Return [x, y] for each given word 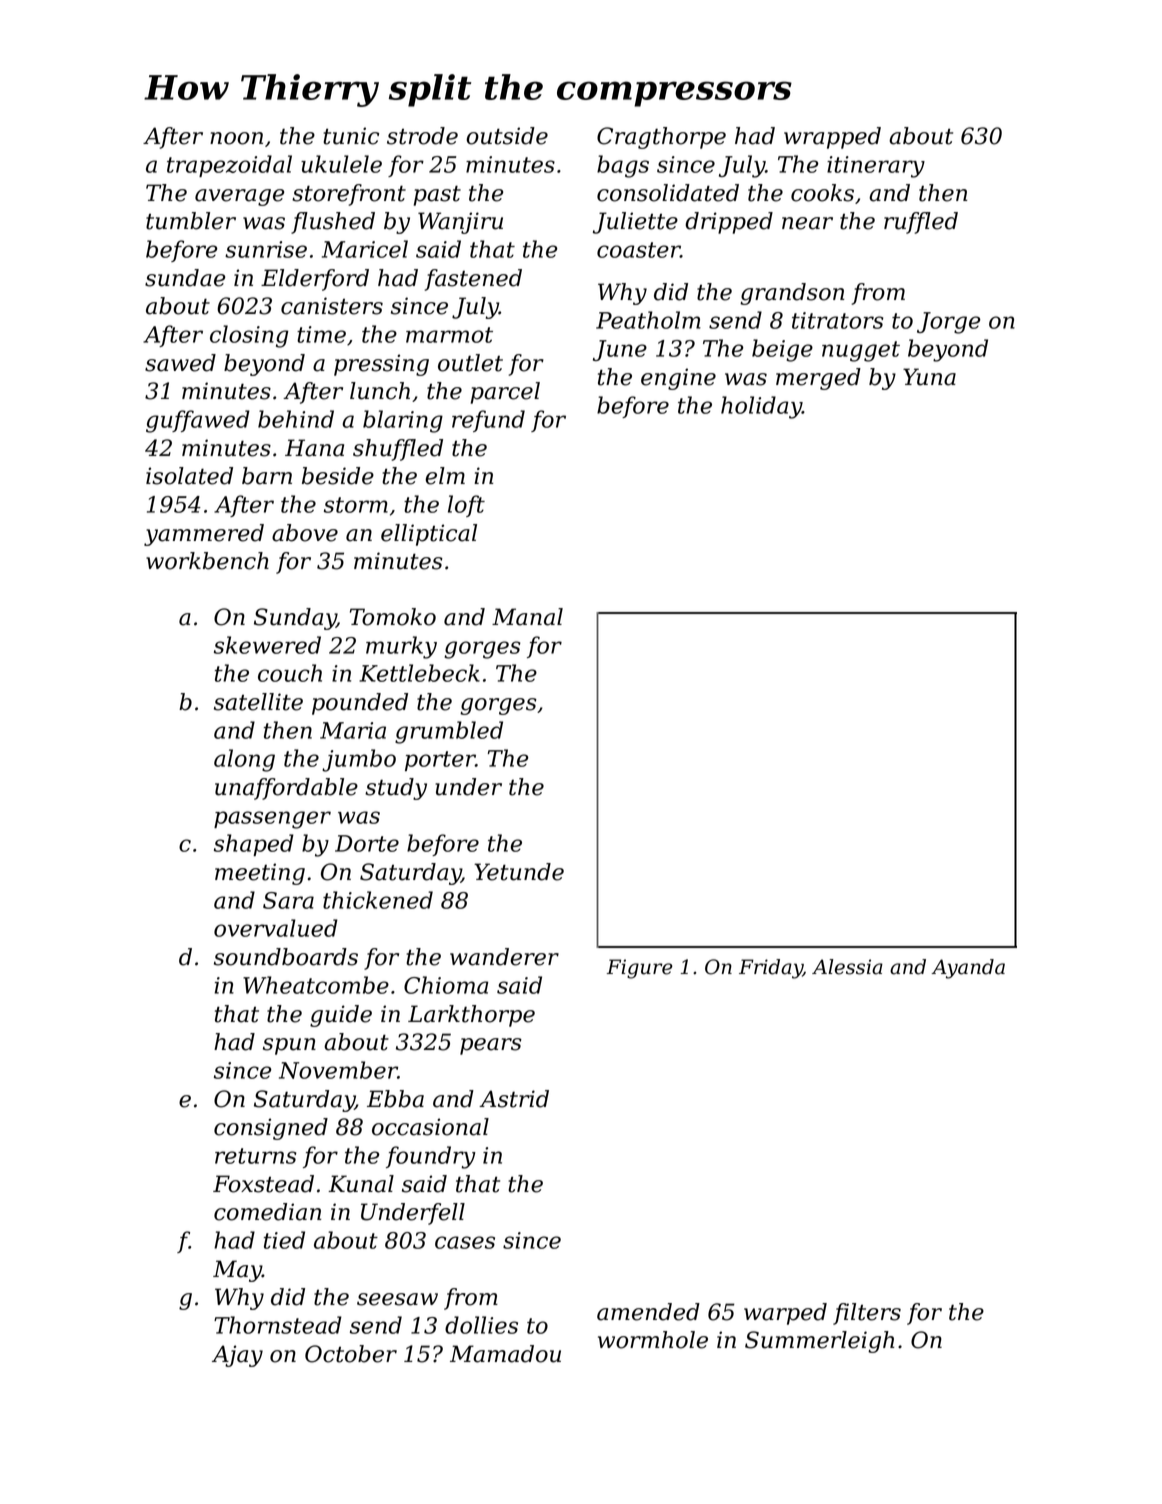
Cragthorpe [661, 138]
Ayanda [968, 969]
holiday [761, 407]
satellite [258, 702]
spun [289, 1046]
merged [818, 379]
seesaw [397, 1299]
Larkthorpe [471, 1016]
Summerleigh [819, 1342]
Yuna [929, 377]
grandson [792, 294]
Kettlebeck [419, 673]
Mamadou [505, 1354]
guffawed [198, 421]
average [239, 197]
